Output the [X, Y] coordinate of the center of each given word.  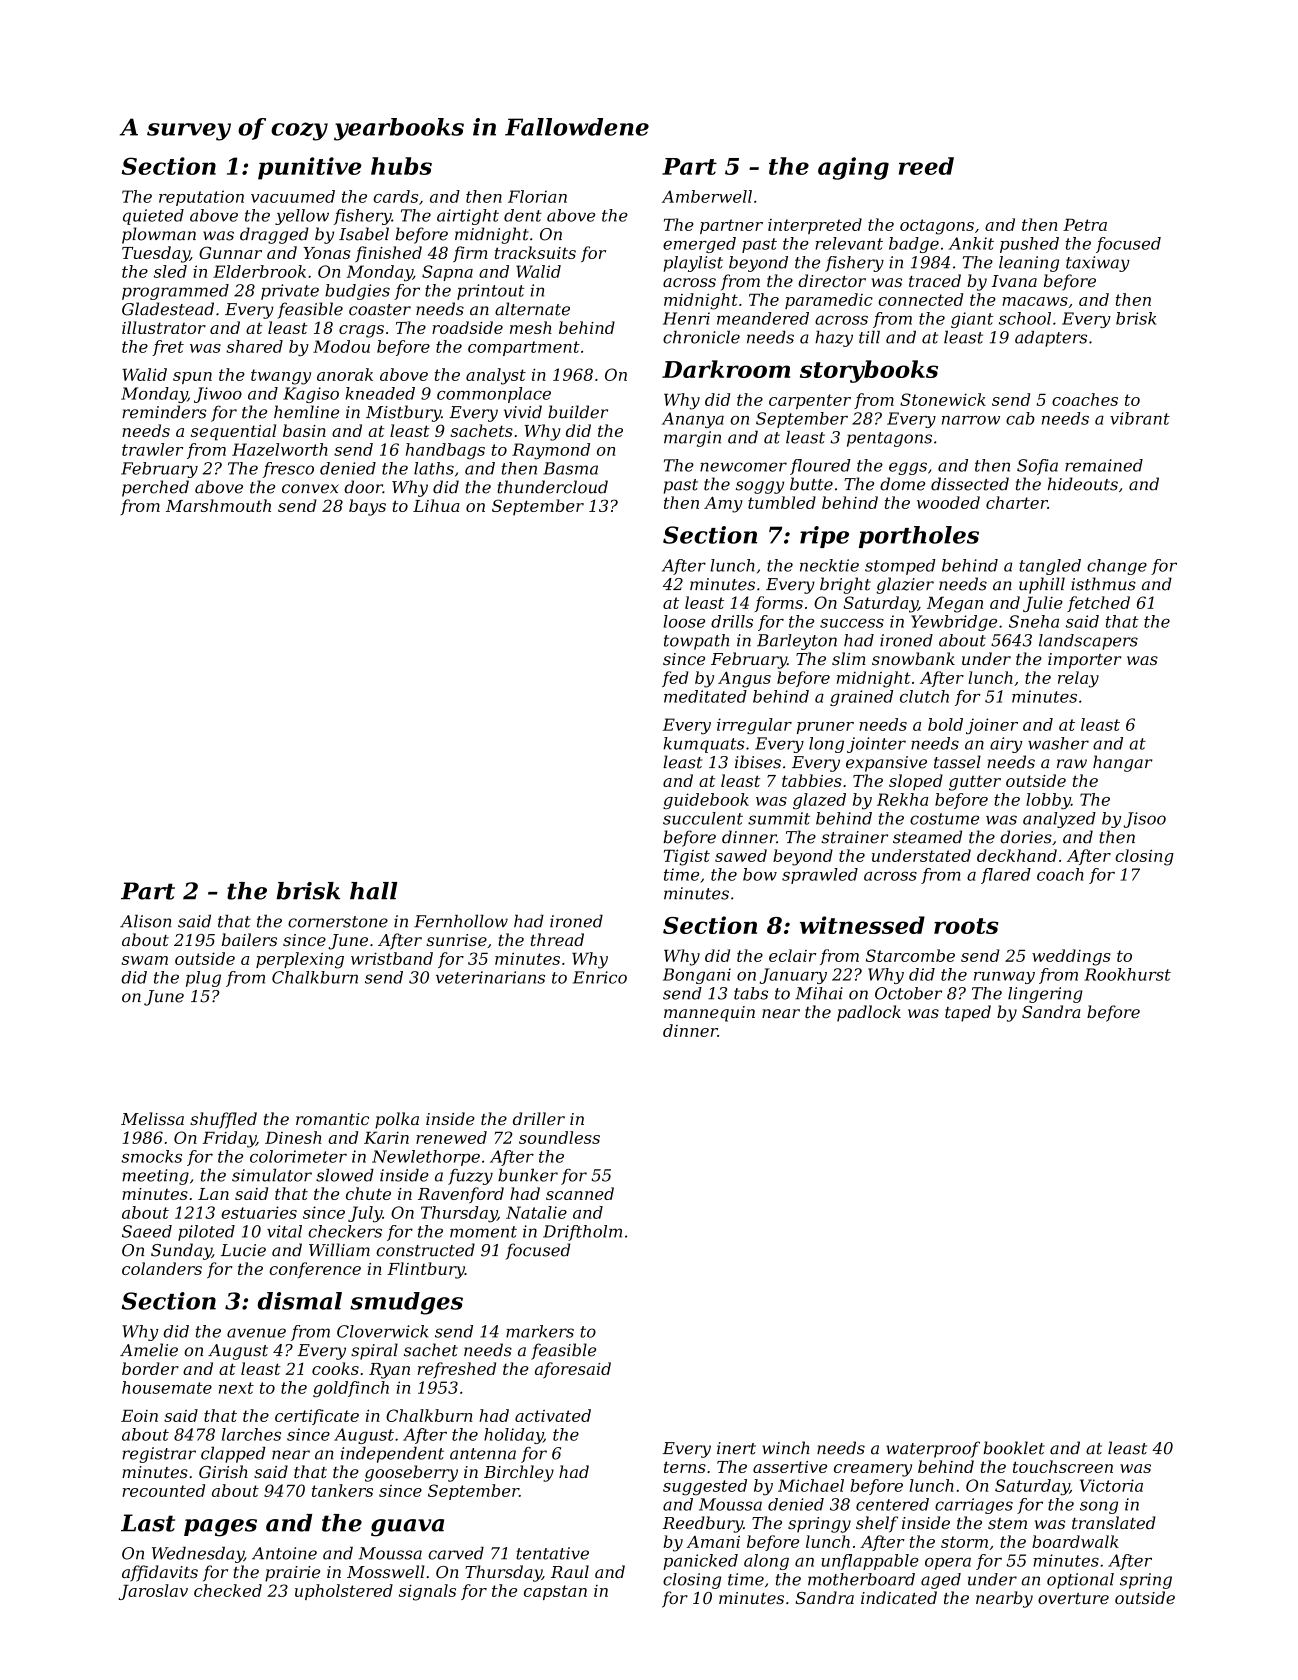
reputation [201, 198]
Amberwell [707, 196]
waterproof [933, 1449]
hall [373, 891]
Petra [1085, 225]
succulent [703, 818]
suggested [705, 1487]
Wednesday [198, 1555]
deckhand [1017, 855]
